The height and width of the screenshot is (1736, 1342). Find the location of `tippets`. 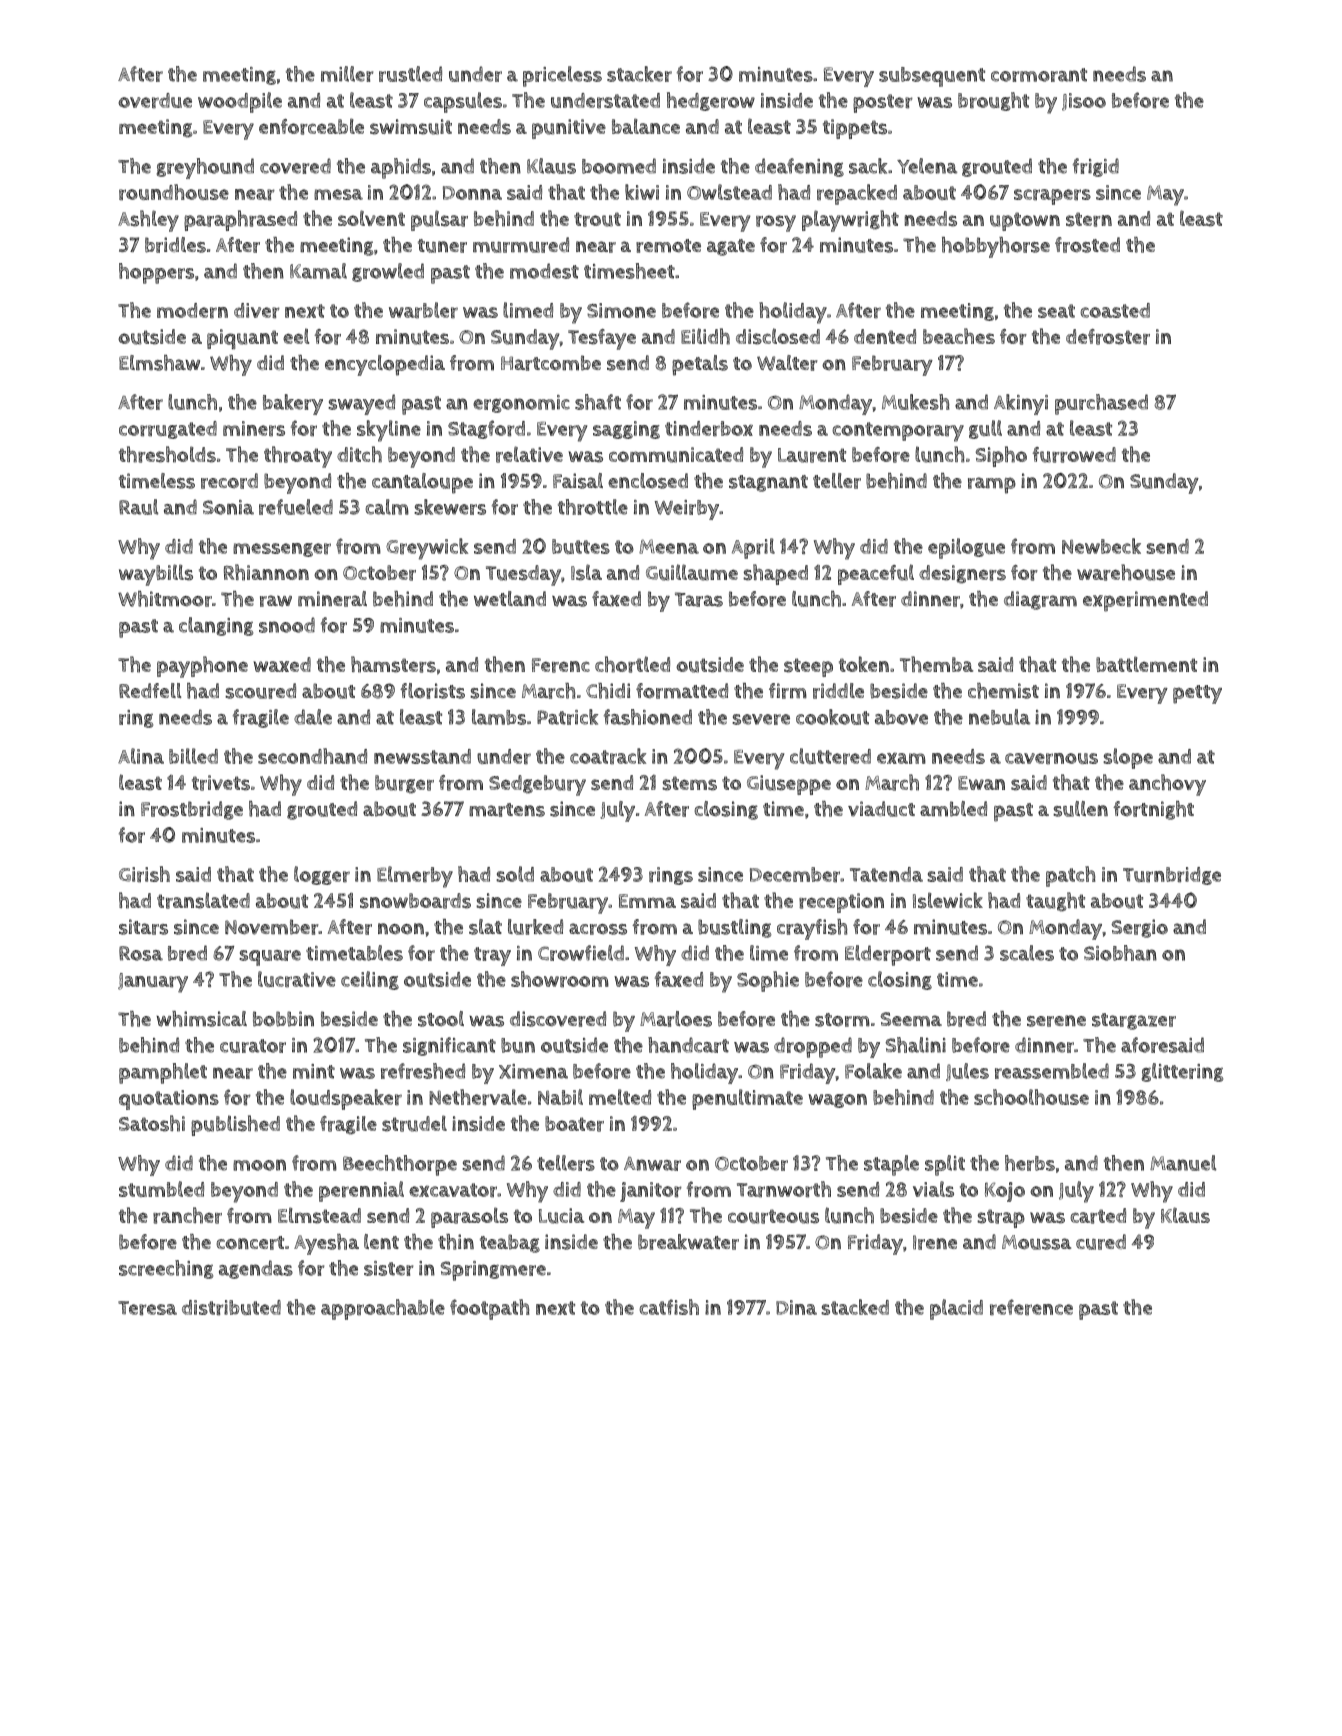

tippets is located at coordinates (855, 129).
